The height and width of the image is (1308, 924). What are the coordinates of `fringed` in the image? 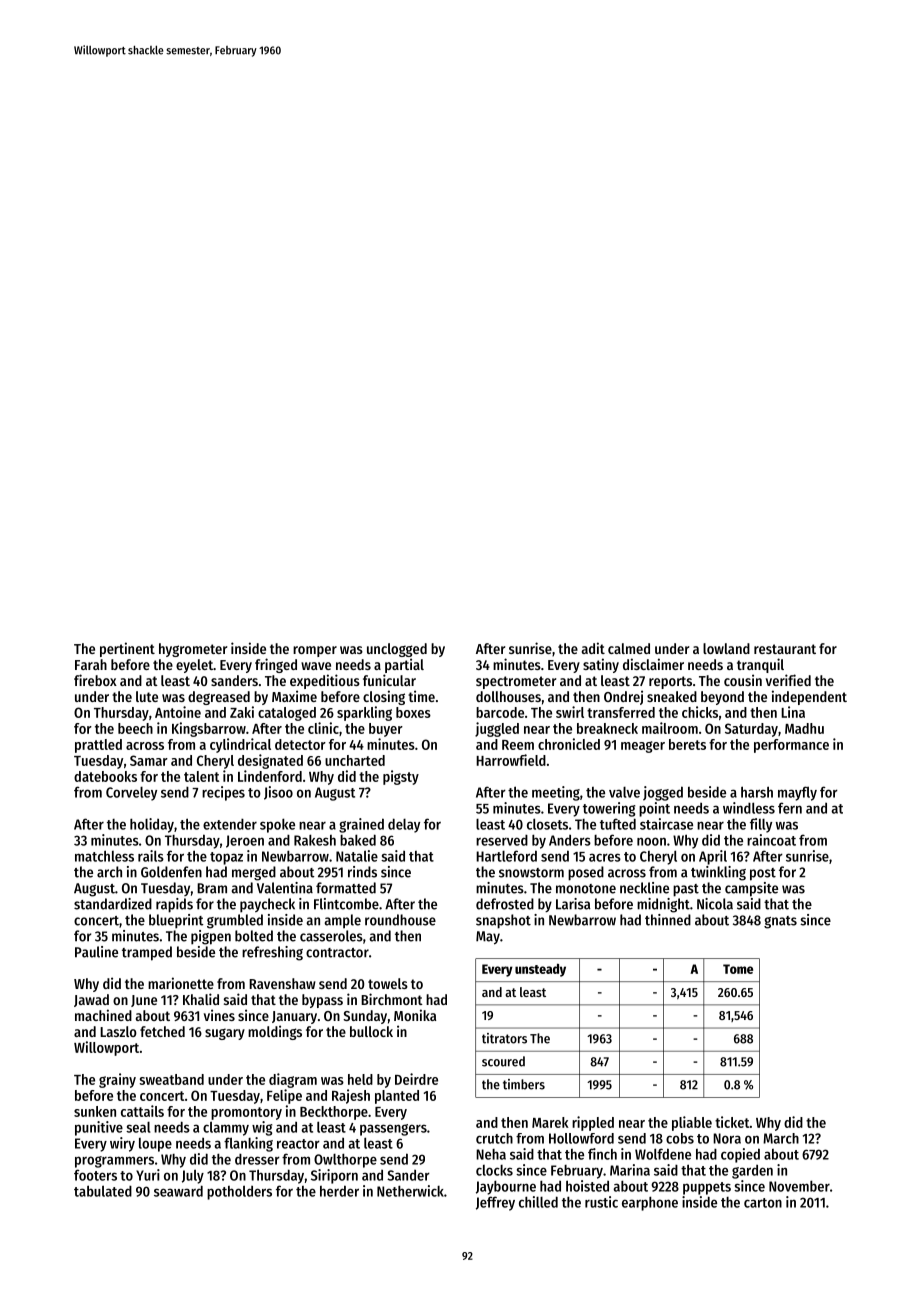 It's located at (276, 665).
